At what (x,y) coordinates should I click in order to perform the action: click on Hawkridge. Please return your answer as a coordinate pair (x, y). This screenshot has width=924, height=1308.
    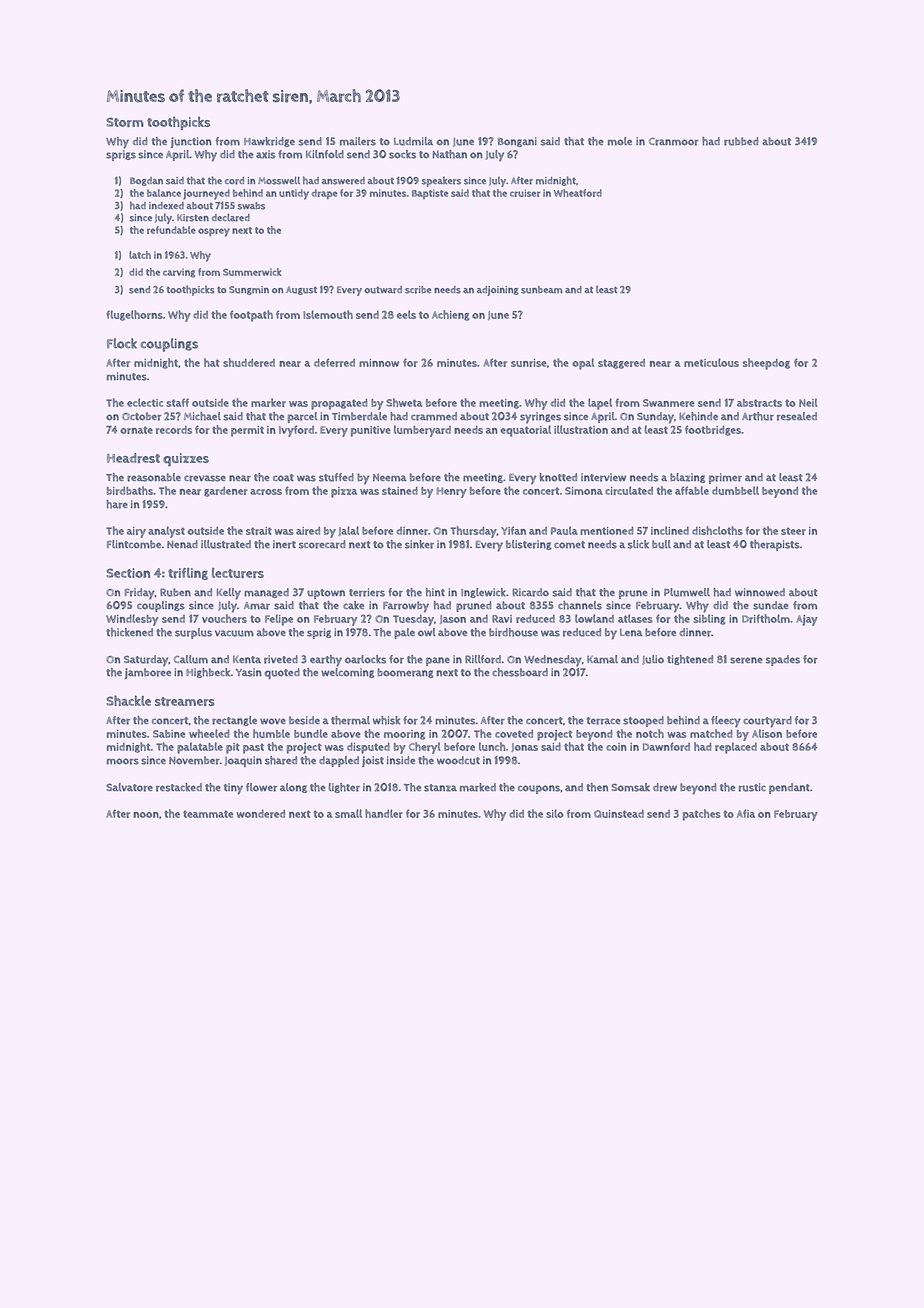
    Looking at the image, I should click on (269, 142).
